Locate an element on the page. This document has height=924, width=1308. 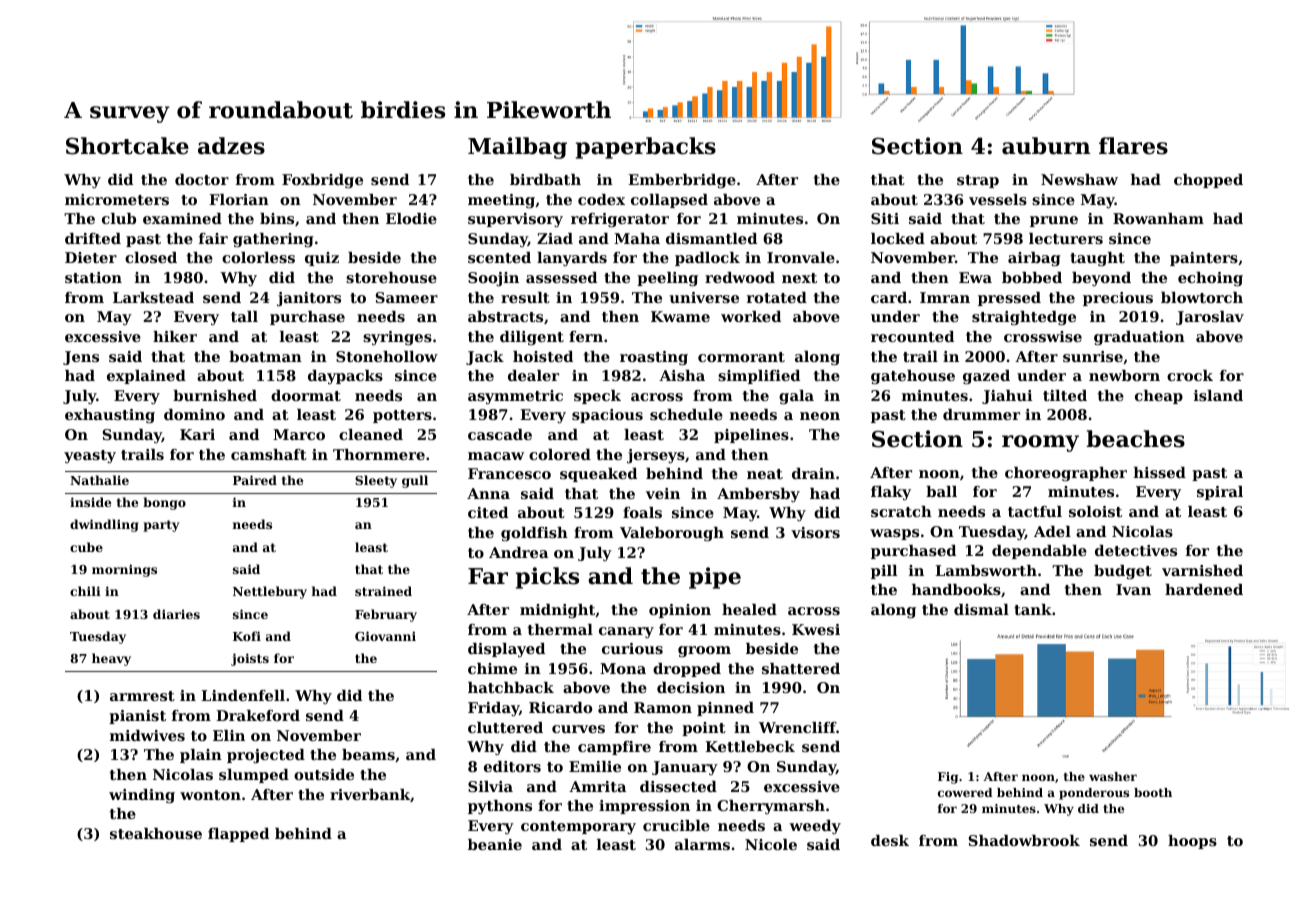
campfire is located at coordinates (614, 748).
